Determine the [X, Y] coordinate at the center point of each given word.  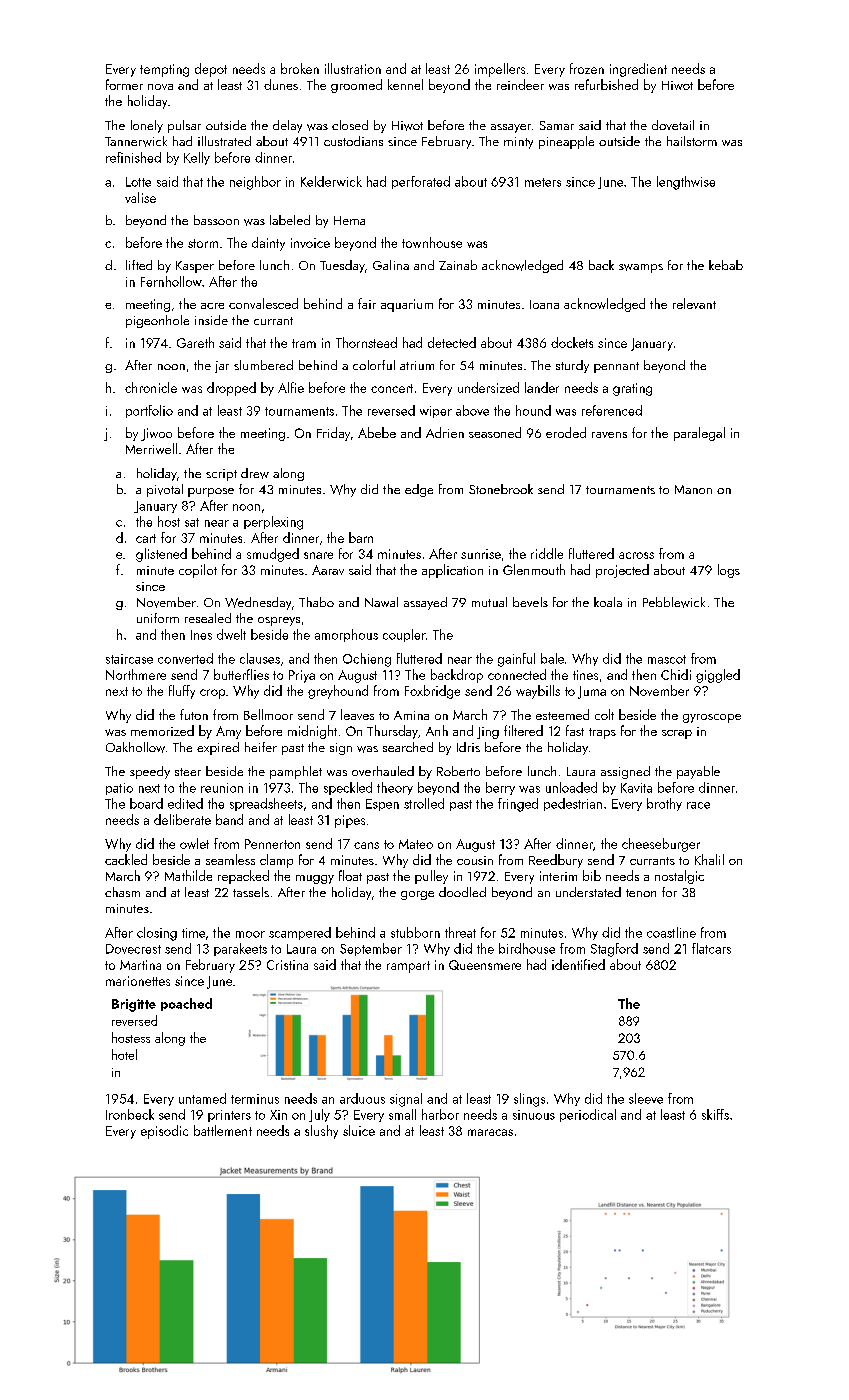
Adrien [445, 432]
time [193, 933]
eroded [566, 432]
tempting [164, 70]
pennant [616, 367]
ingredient [638, 70]
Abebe [377, 432]
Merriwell [151, 448]
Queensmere [485, 965]
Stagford [614, 950]
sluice [359, 1130]
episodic [164, 1132]
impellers [500, 70]
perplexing [273, 523]
